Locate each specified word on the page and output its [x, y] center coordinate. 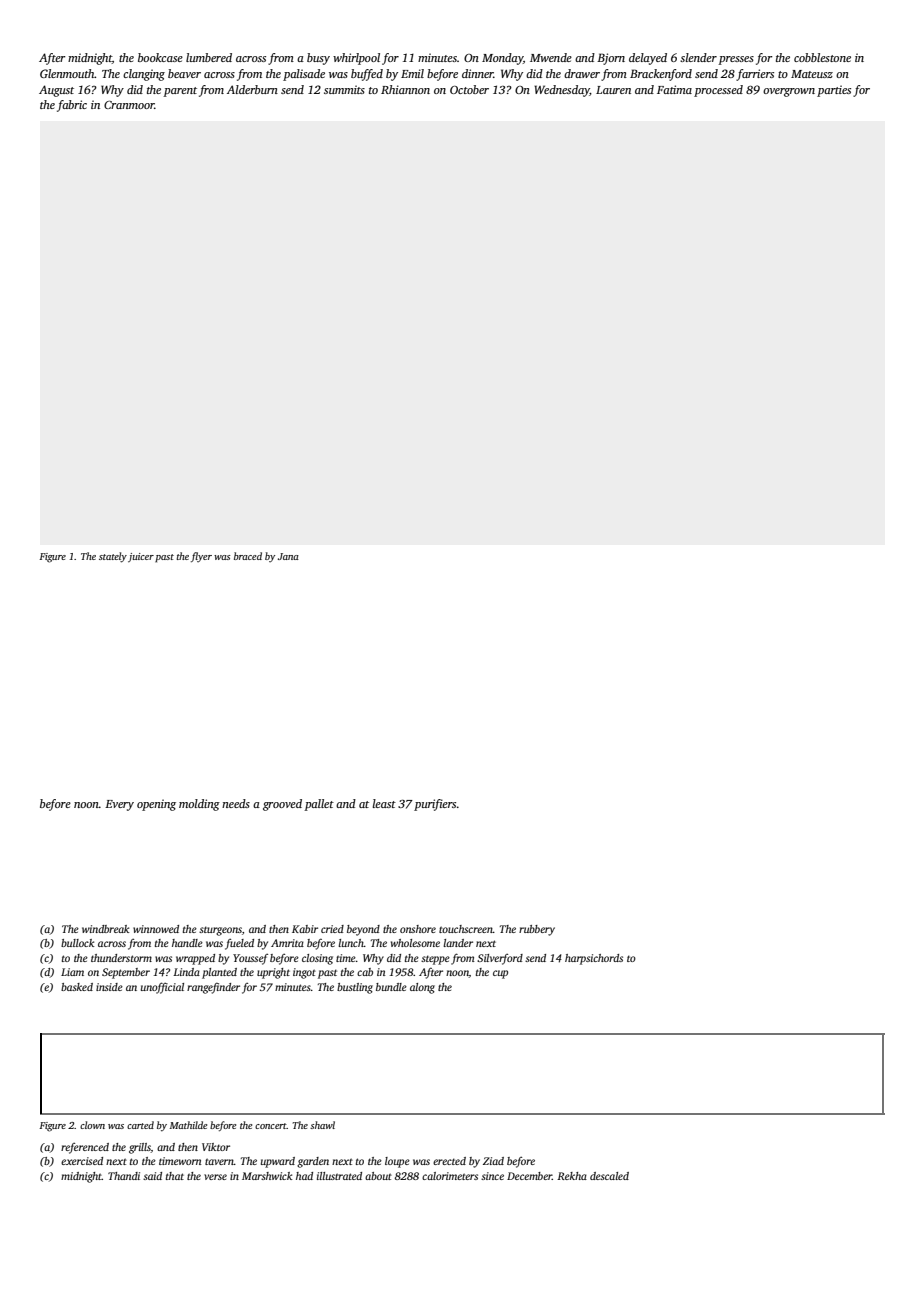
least [384, 803]
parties [834, 91]
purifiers [435, 805]
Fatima [674, 89]
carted [140, 1125]
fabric [72, 106]
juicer [141, 557]
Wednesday [562, 91]
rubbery [537, 930]
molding [199, 805]
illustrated [339, 1176]
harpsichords [594, 959]
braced [248, 556]
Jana [288, 556]
